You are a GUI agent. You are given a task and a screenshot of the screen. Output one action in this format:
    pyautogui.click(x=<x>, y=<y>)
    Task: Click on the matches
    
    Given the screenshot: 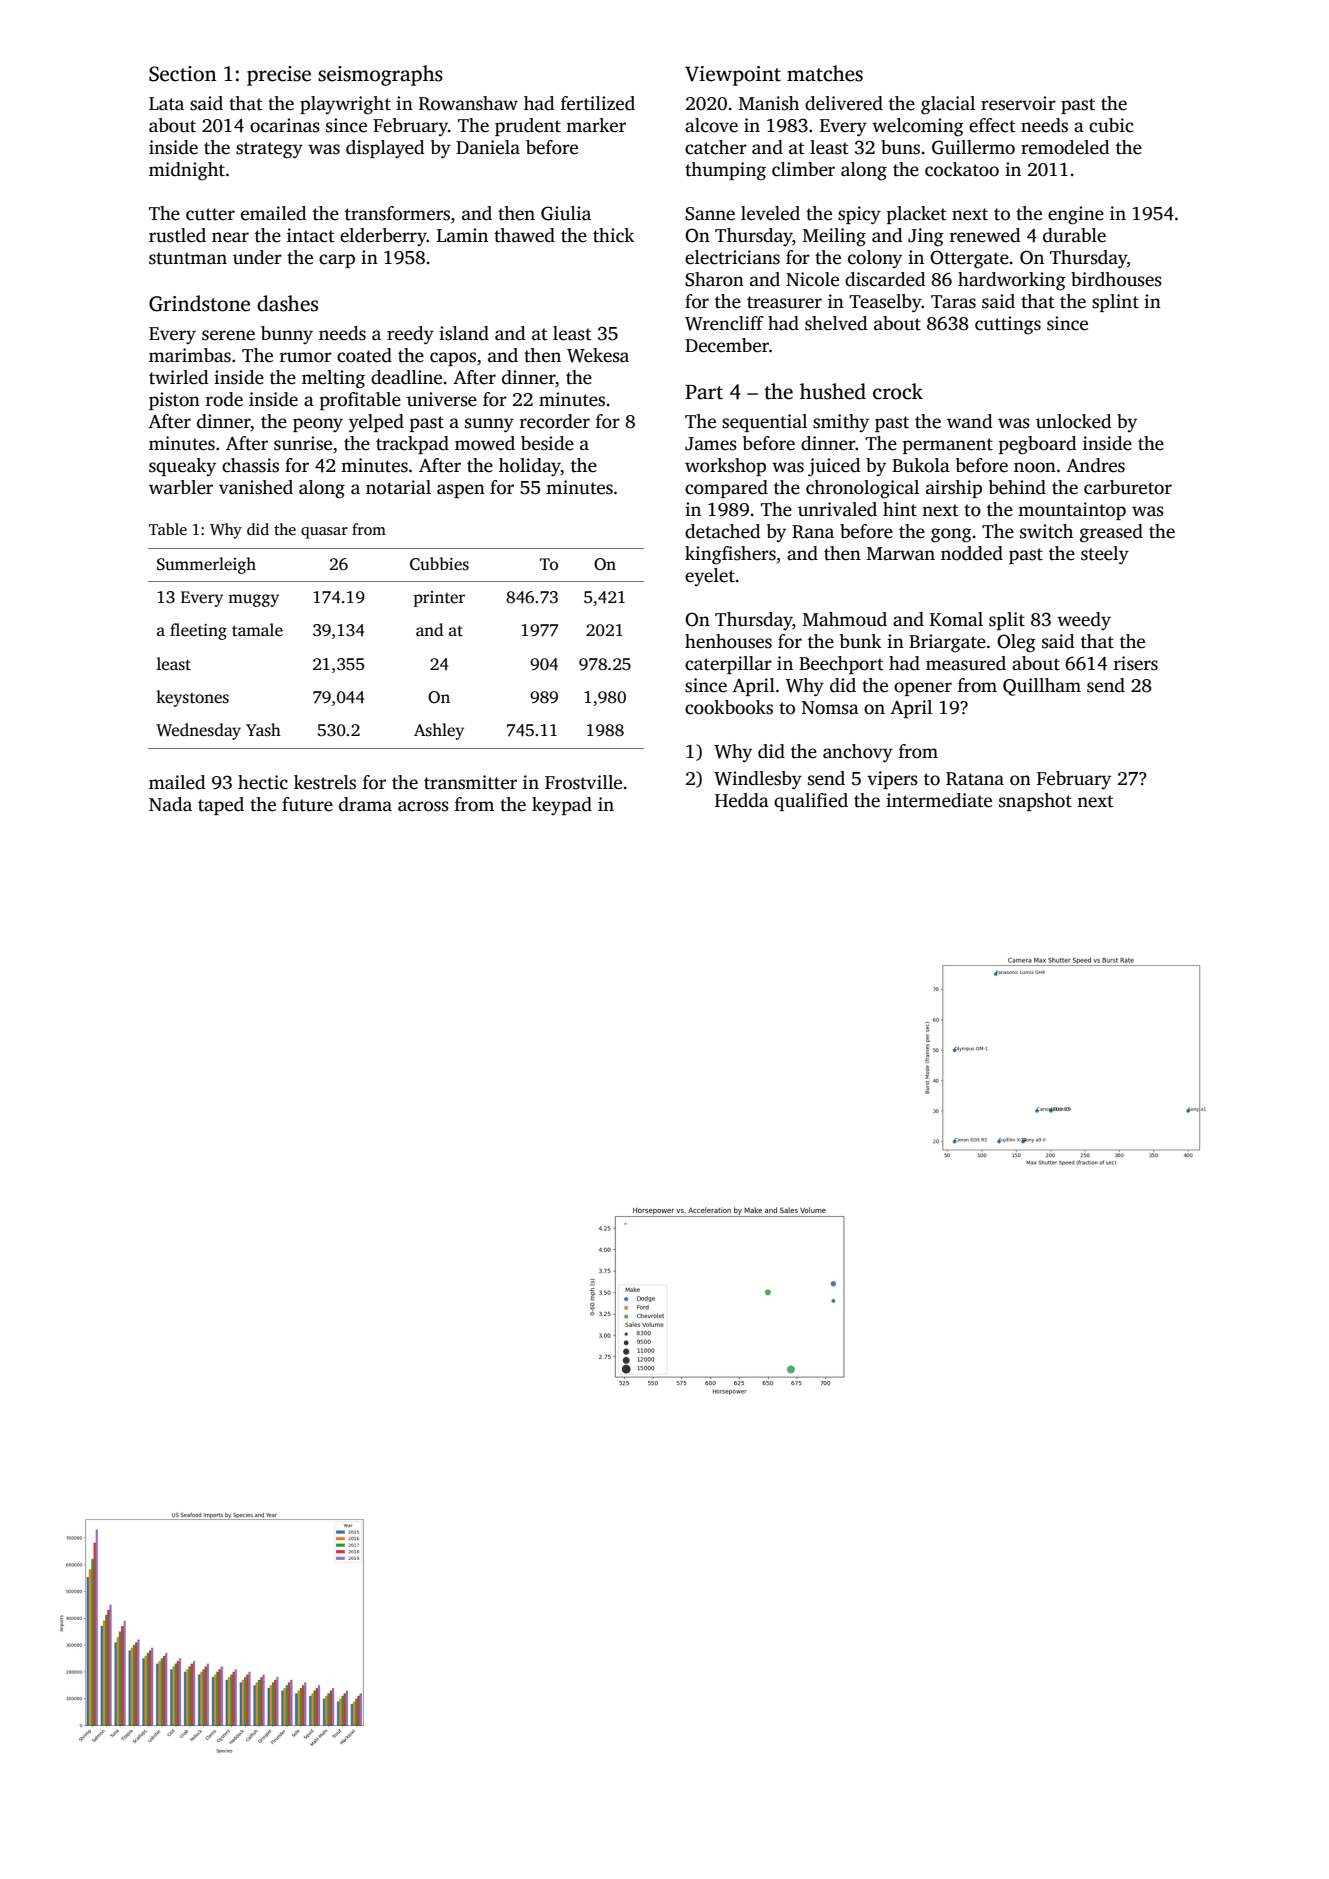 What is the action you would take?
    pyautogui.click(x=825, y=73)
